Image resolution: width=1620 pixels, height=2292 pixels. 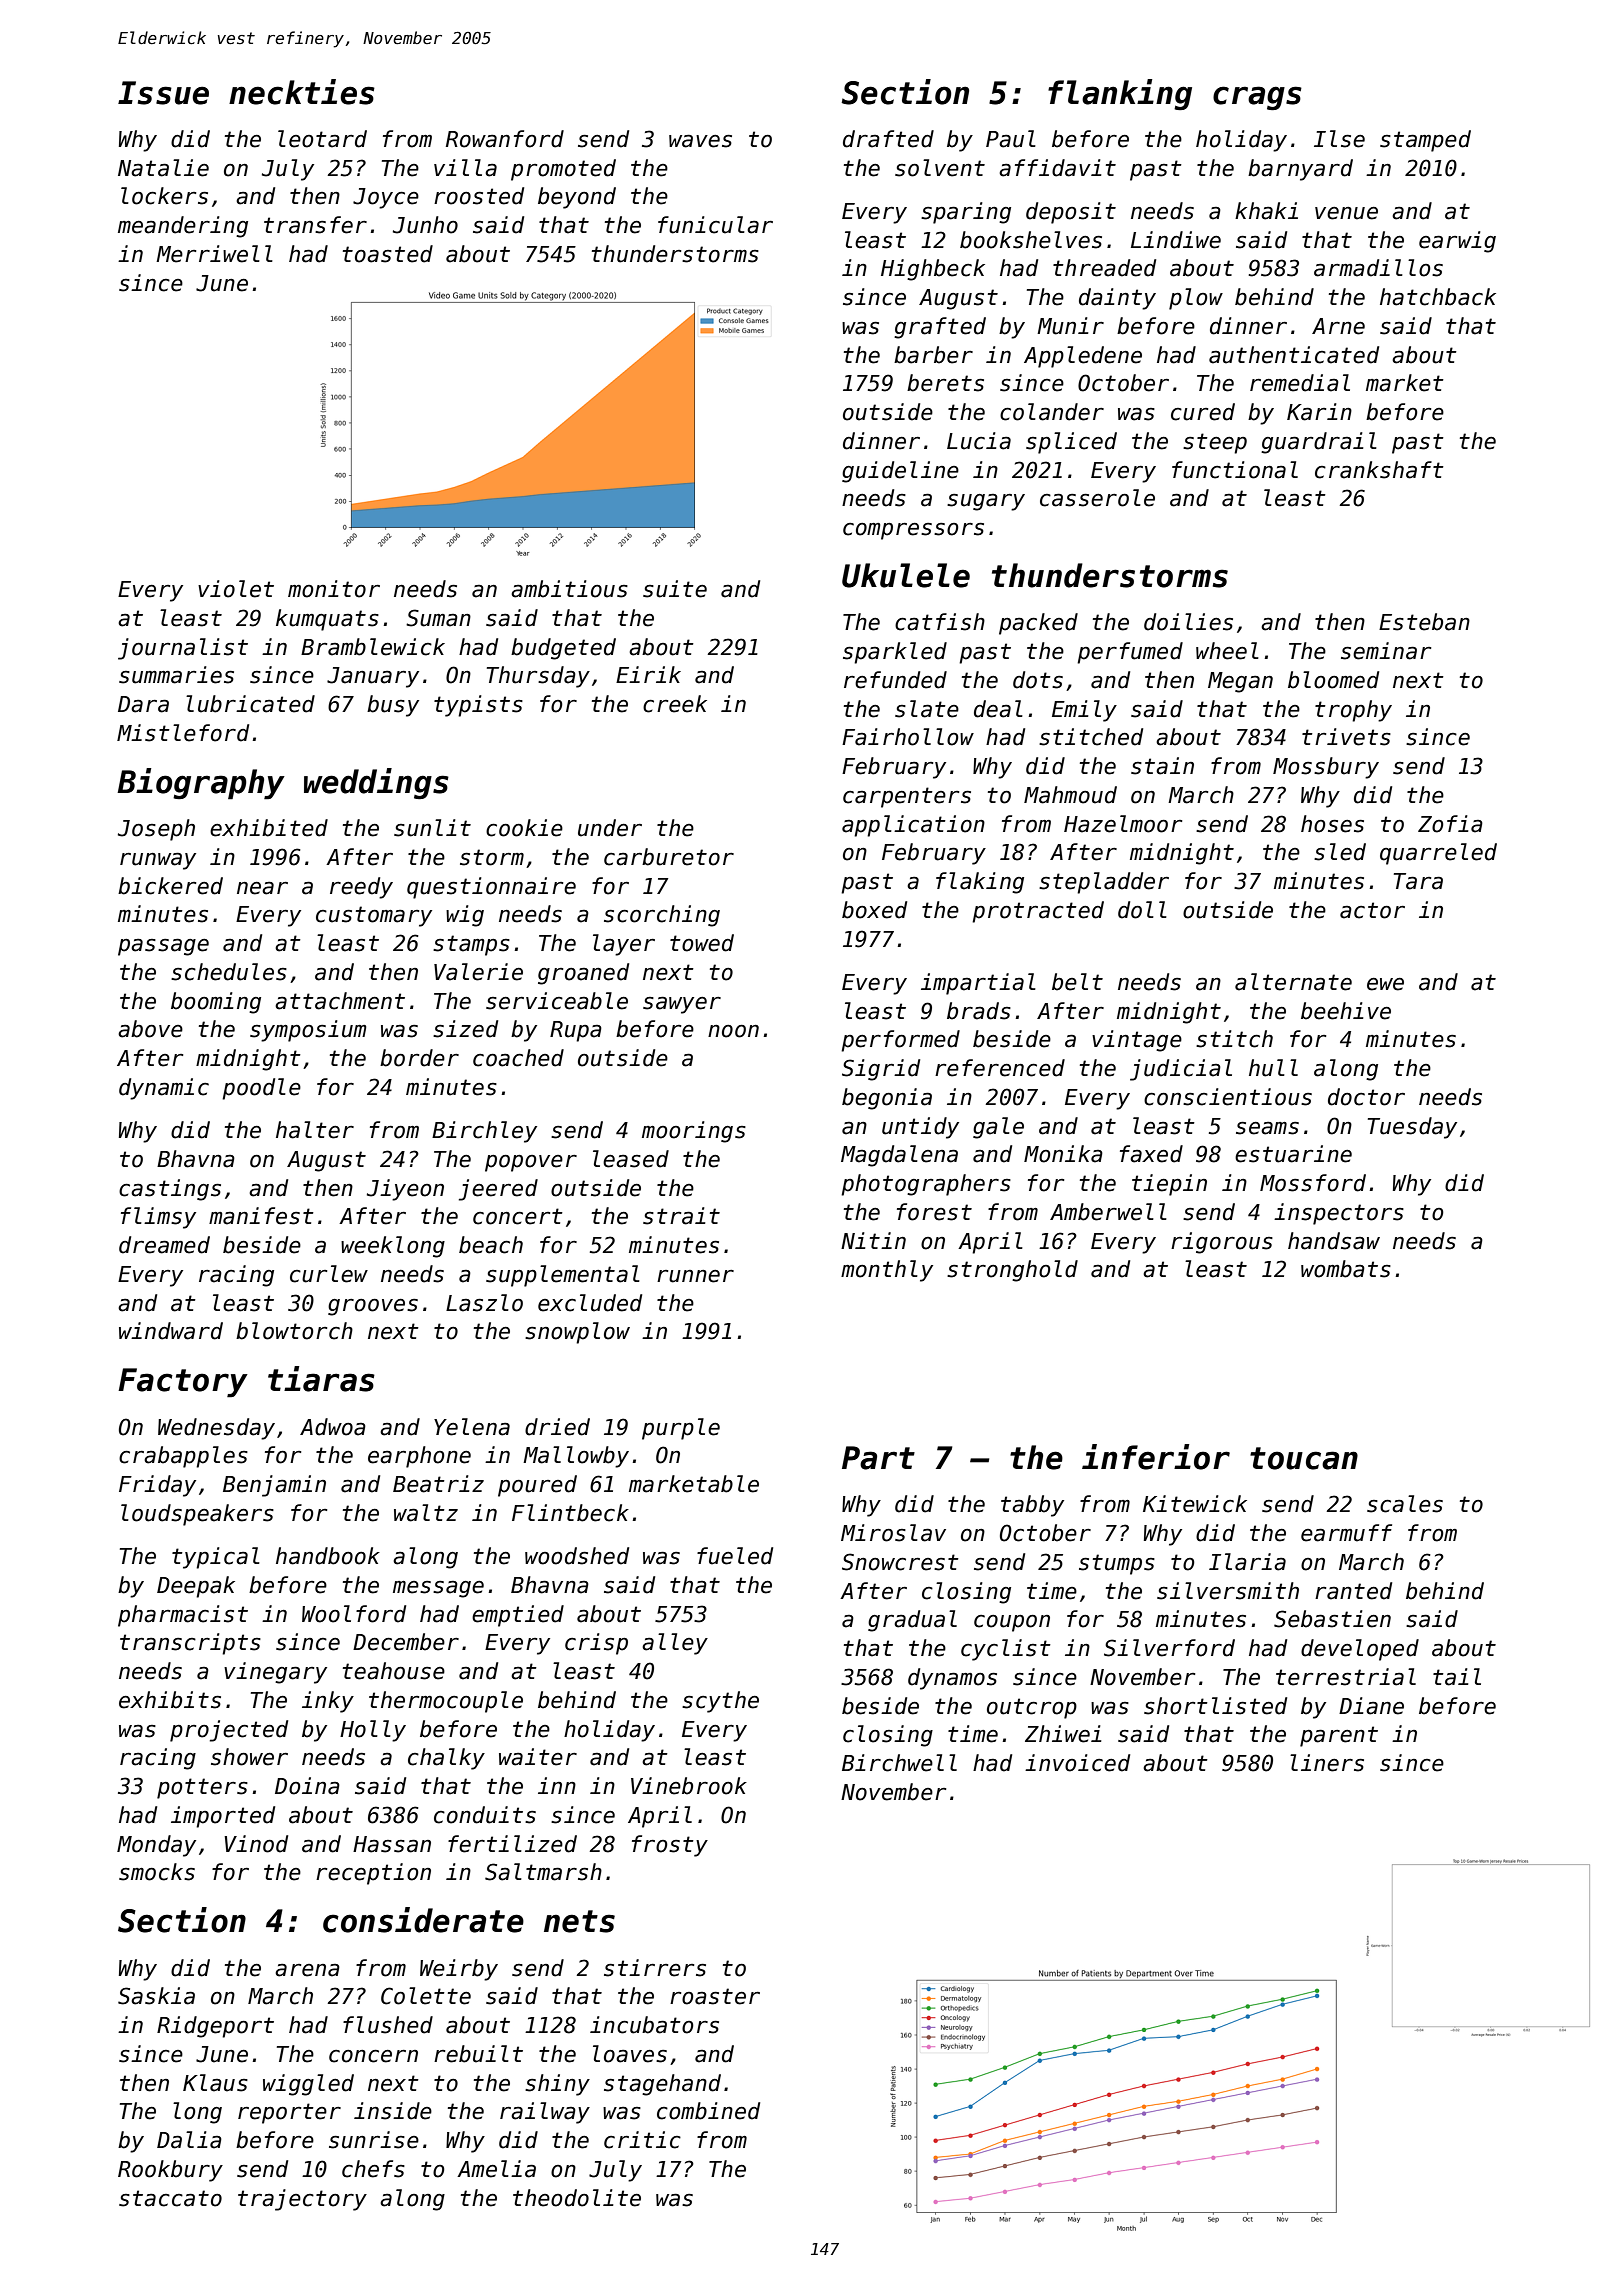 What do you see at coordinates (900, 1041) in the page?
I see `performed` at bounding box center [900, 1041].
